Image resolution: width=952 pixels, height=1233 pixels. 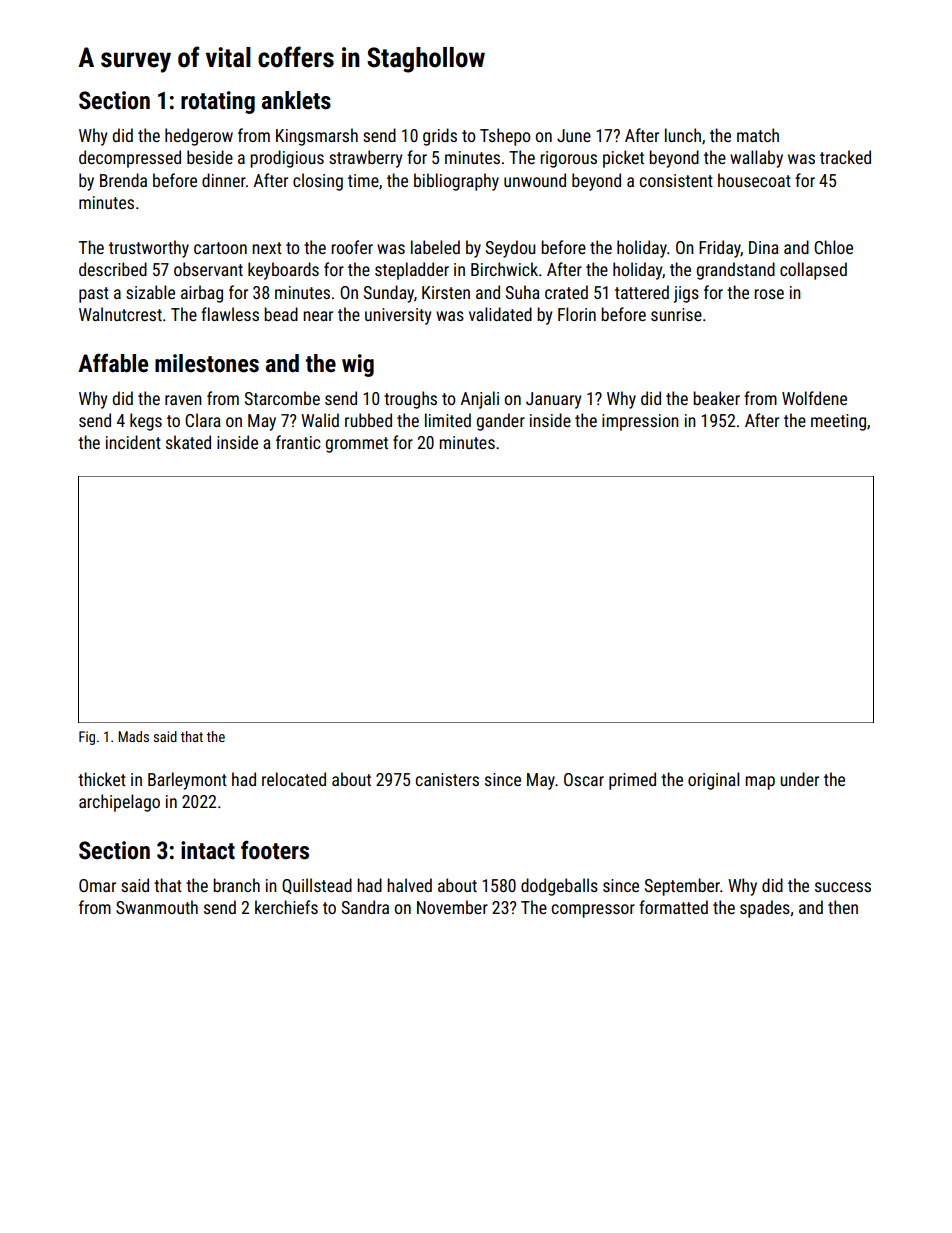 I want to click on grandstand, so click(x=736, y=271).
